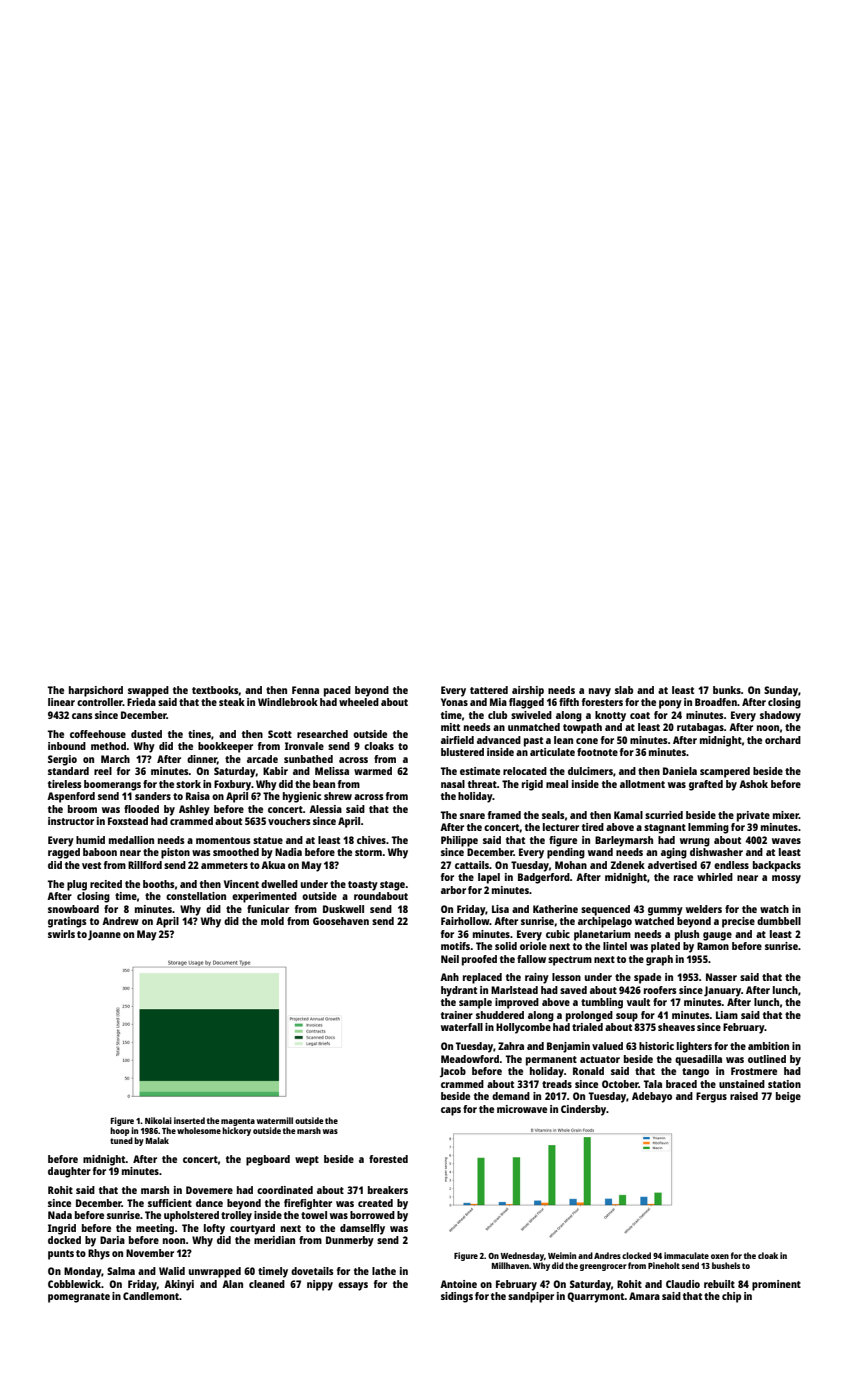 The height and width of the page is (1400, 849). I want to click on Cobblewick, so click(74, 1284).
